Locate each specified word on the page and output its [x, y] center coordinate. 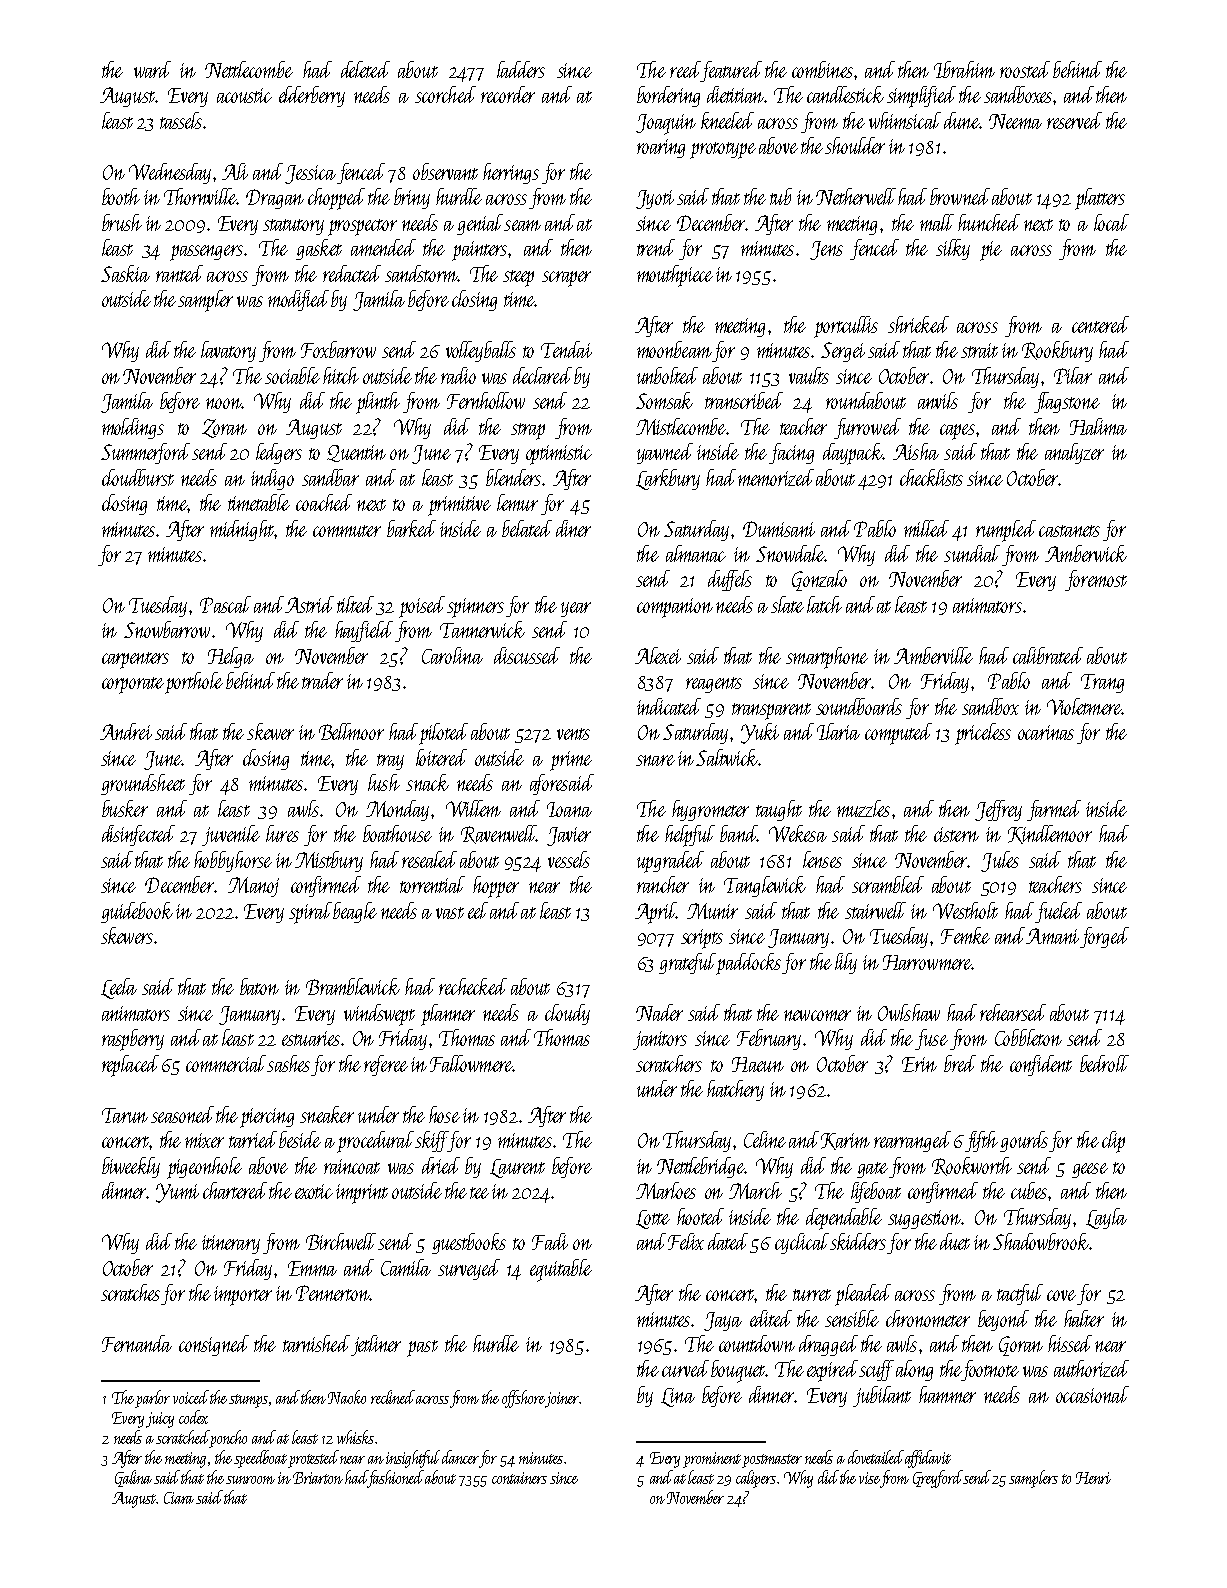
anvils [938, 400]
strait [979, 350]
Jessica [310, 174]
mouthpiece [675, 276]
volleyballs [481, 351]
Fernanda [137, 1343]
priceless [983, 734]
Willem [473, 808]
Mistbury [329, 861]
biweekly [131, 1167]
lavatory [228, 351]
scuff [876, 1370]
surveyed [469, 1269]
